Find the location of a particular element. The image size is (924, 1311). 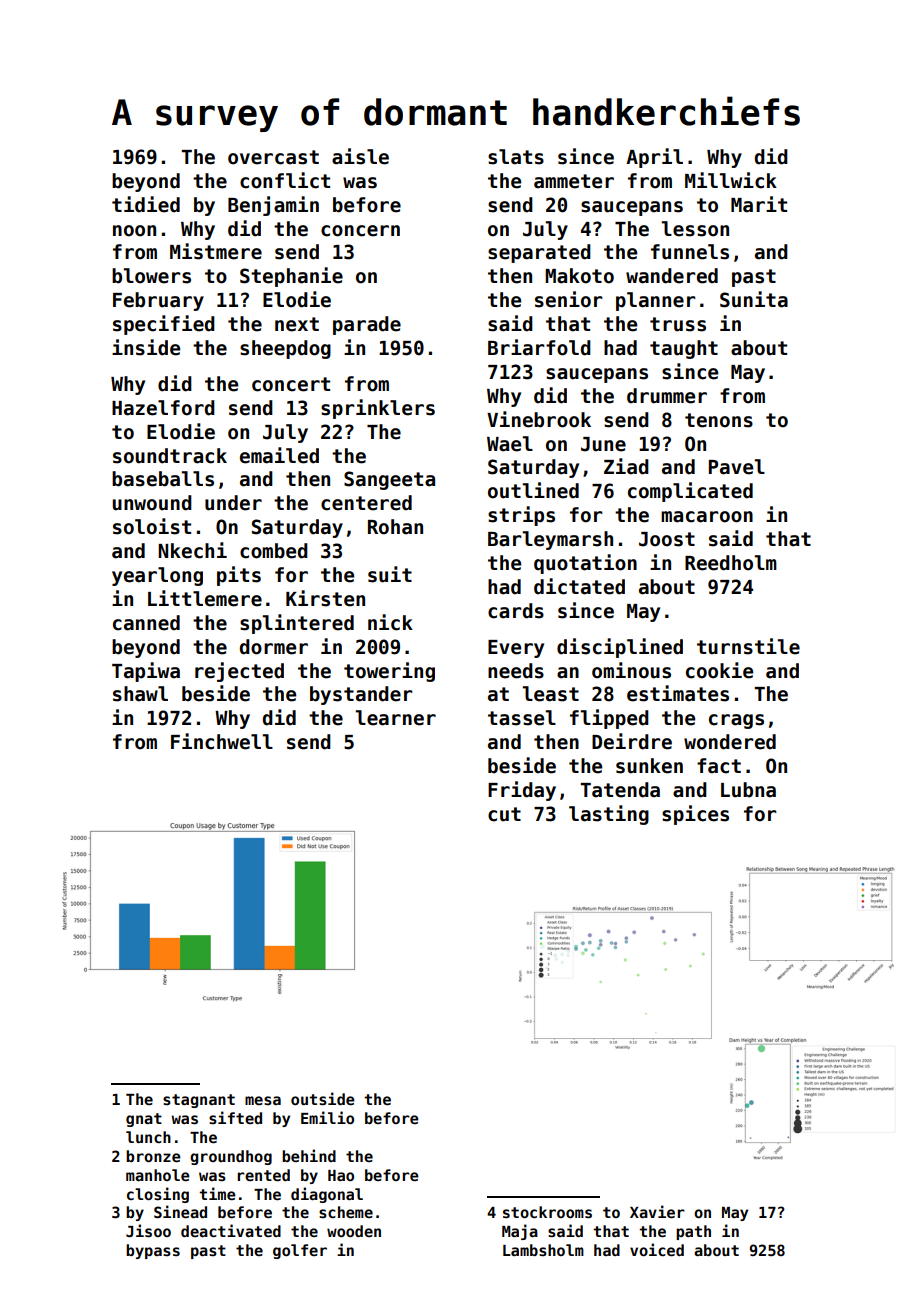

quotation is located at coordinates (585, 564).
